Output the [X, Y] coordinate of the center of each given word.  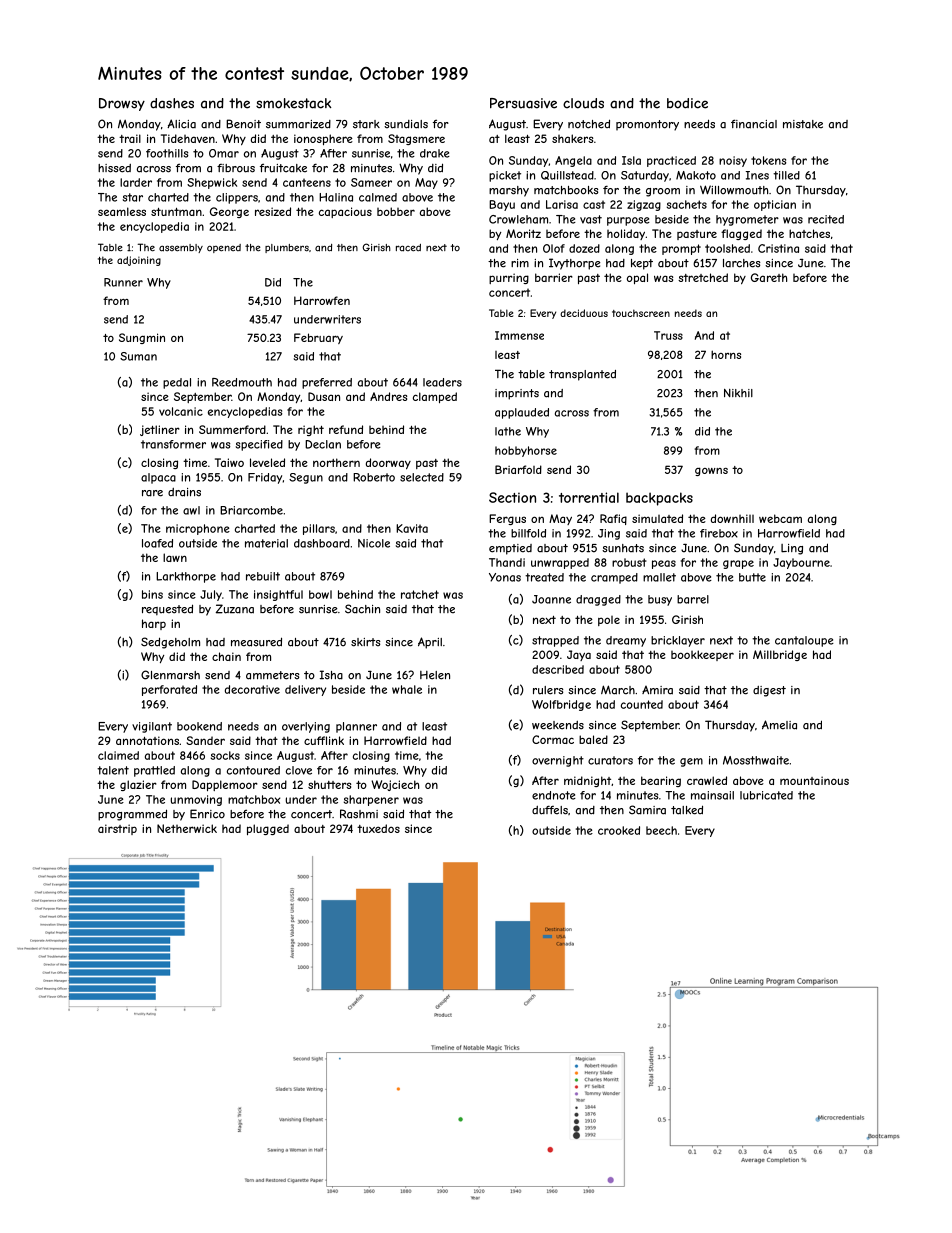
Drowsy [122, 104]
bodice [687, 103]
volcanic [181, 411]
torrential [589, 497]
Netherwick [187, 828]
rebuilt [263, 576]
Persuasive [523, 103]
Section [512, 497]
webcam [780, 518]
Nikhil [738, 393]
